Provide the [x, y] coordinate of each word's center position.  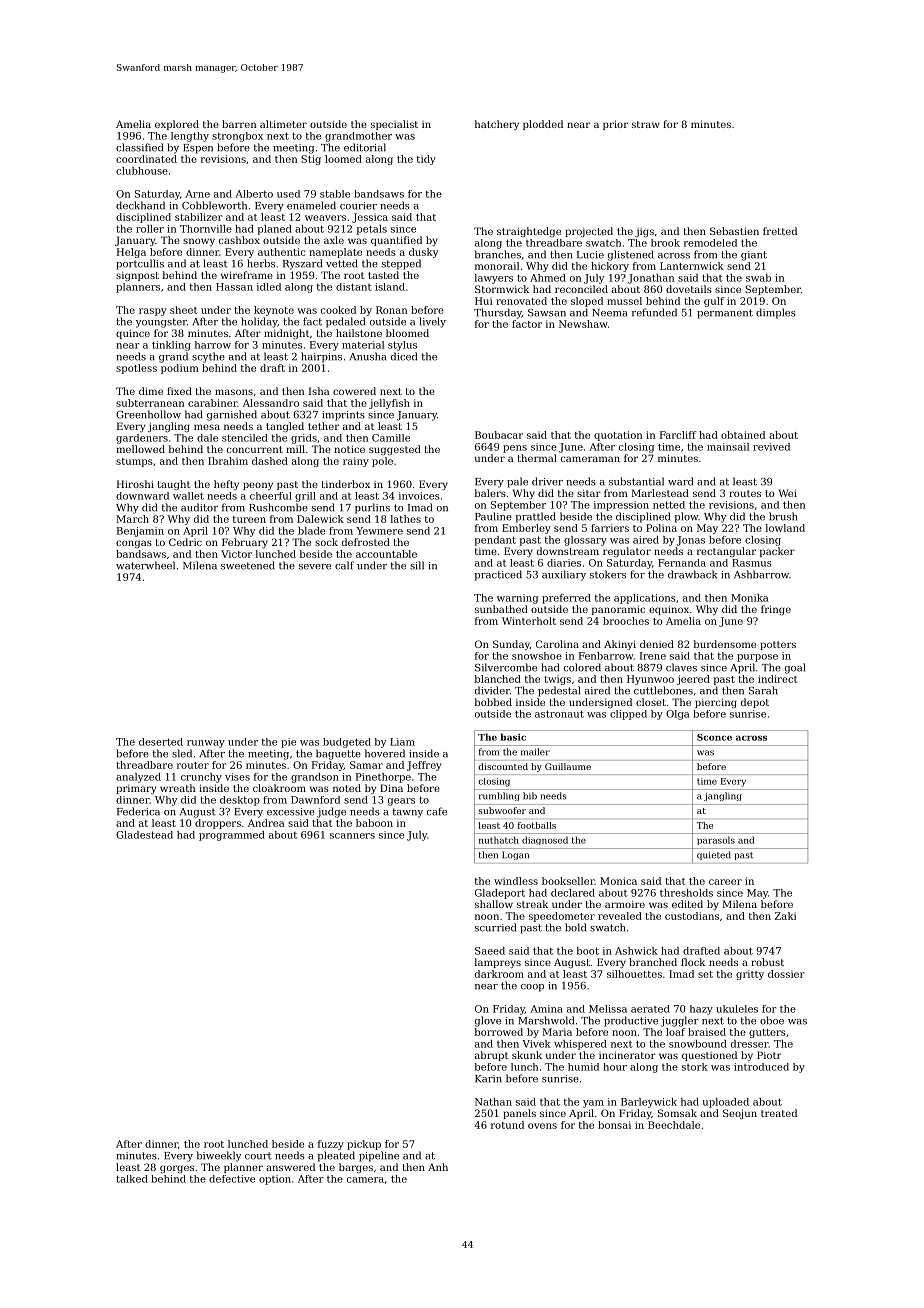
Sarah [763, 690]
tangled [285, 427]
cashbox [239, 240]
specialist [394, 125]
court [258, 1156]
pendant [495, 541]
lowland [785, 528]
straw [646, 124]
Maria [557, 1032]
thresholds [686, 893]
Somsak [677, 1113]
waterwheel [145, 565]
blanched [498, 679]
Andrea [266, 823]
